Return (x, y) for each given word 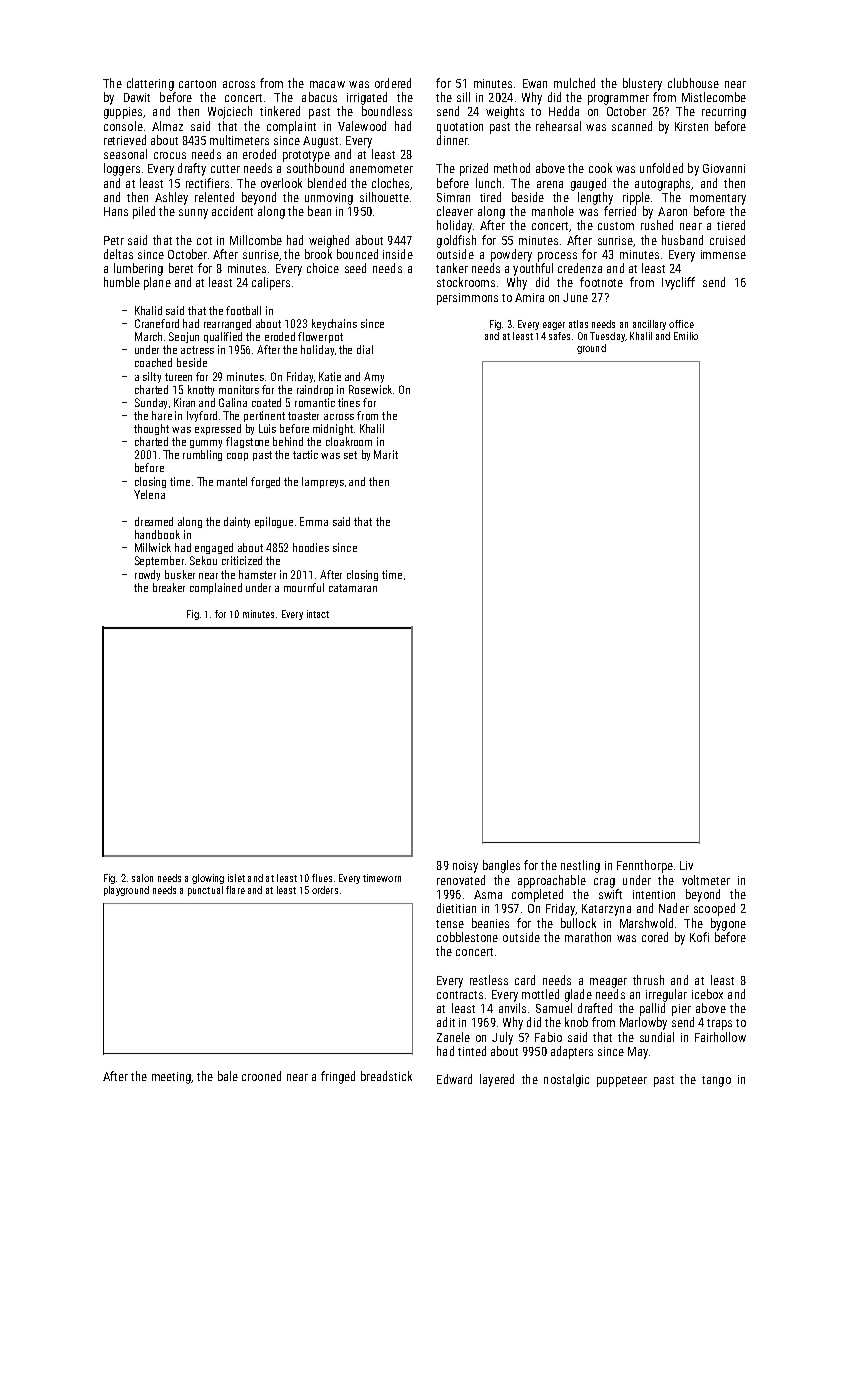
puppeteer (622, 1081)
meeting (171, 1078)
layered (497, 1080)
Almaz (167, 126)
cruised (727, 240)
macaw (327, 84)
